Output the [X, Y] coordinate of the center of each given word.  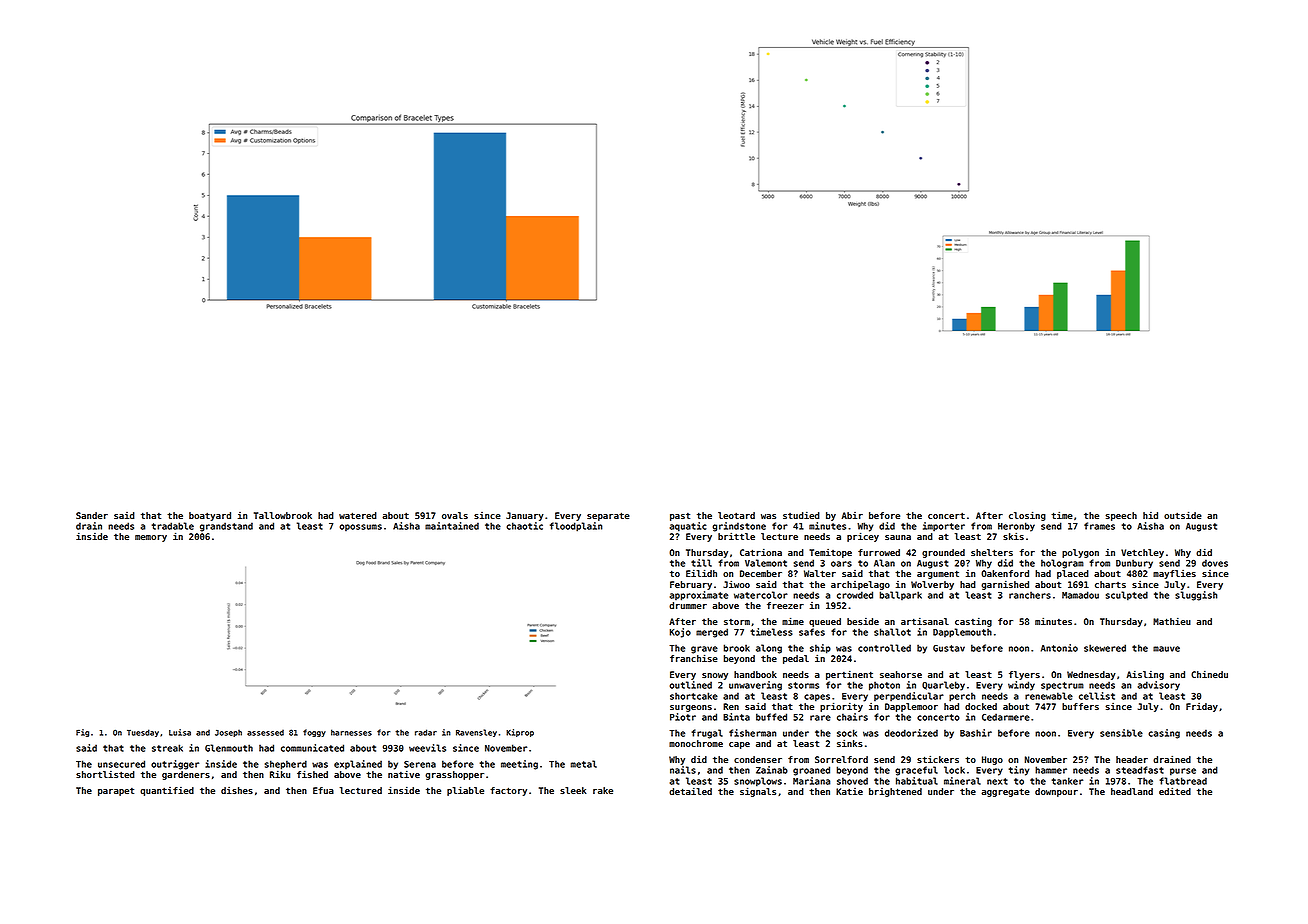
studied [801, 515]
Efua [323, 790]
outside [1183, 515]
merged [712, 633]
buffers [1080, 706]
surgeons [691, 708]
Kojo [680, 633]
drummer [688, 605]
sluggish [1196, 596]
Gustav [949, 648]
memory [151, 538]
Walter [820, 573]
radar [426, 732]
